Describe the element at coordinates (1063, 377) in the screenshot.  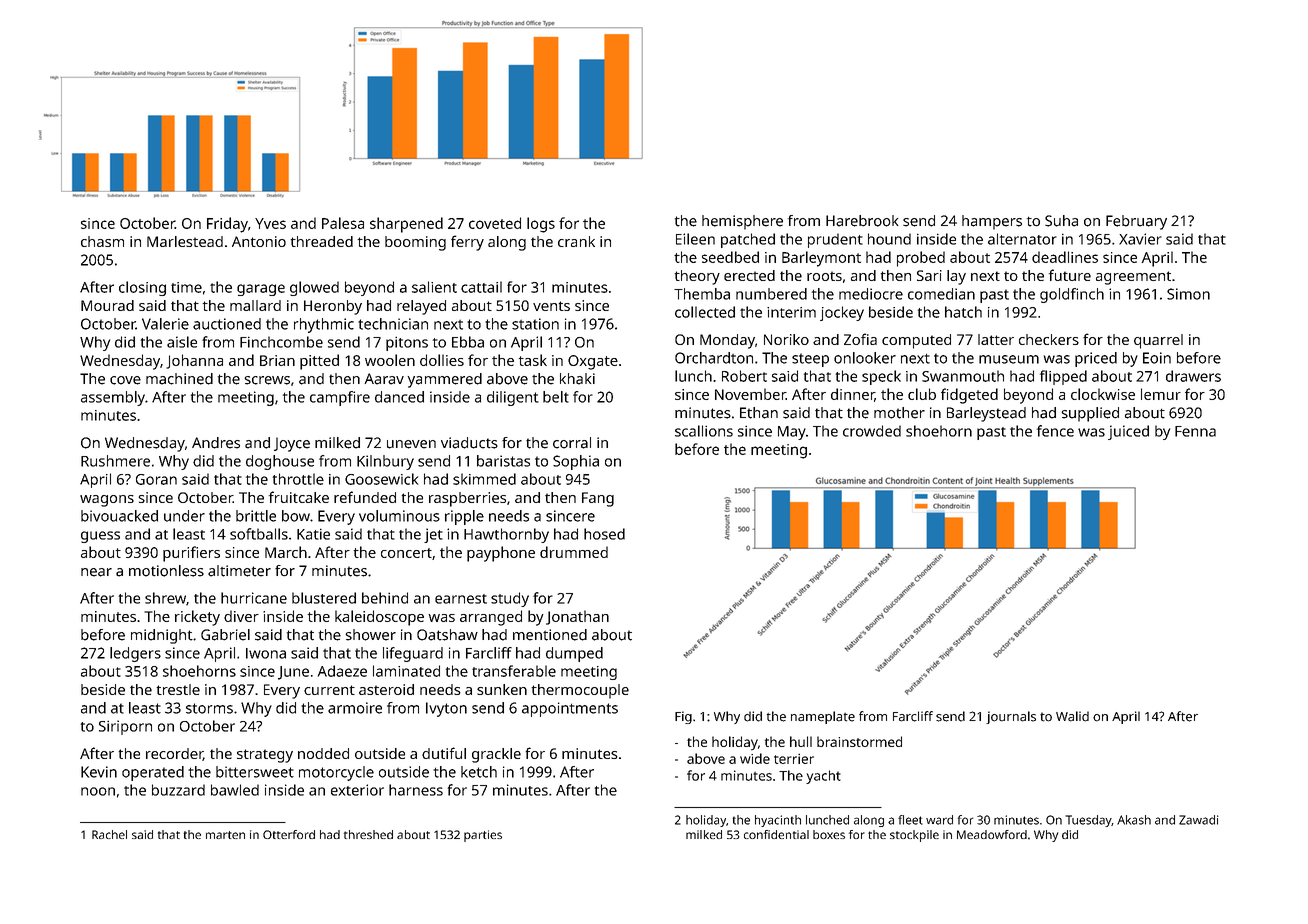
I see `flipped` at that location.
